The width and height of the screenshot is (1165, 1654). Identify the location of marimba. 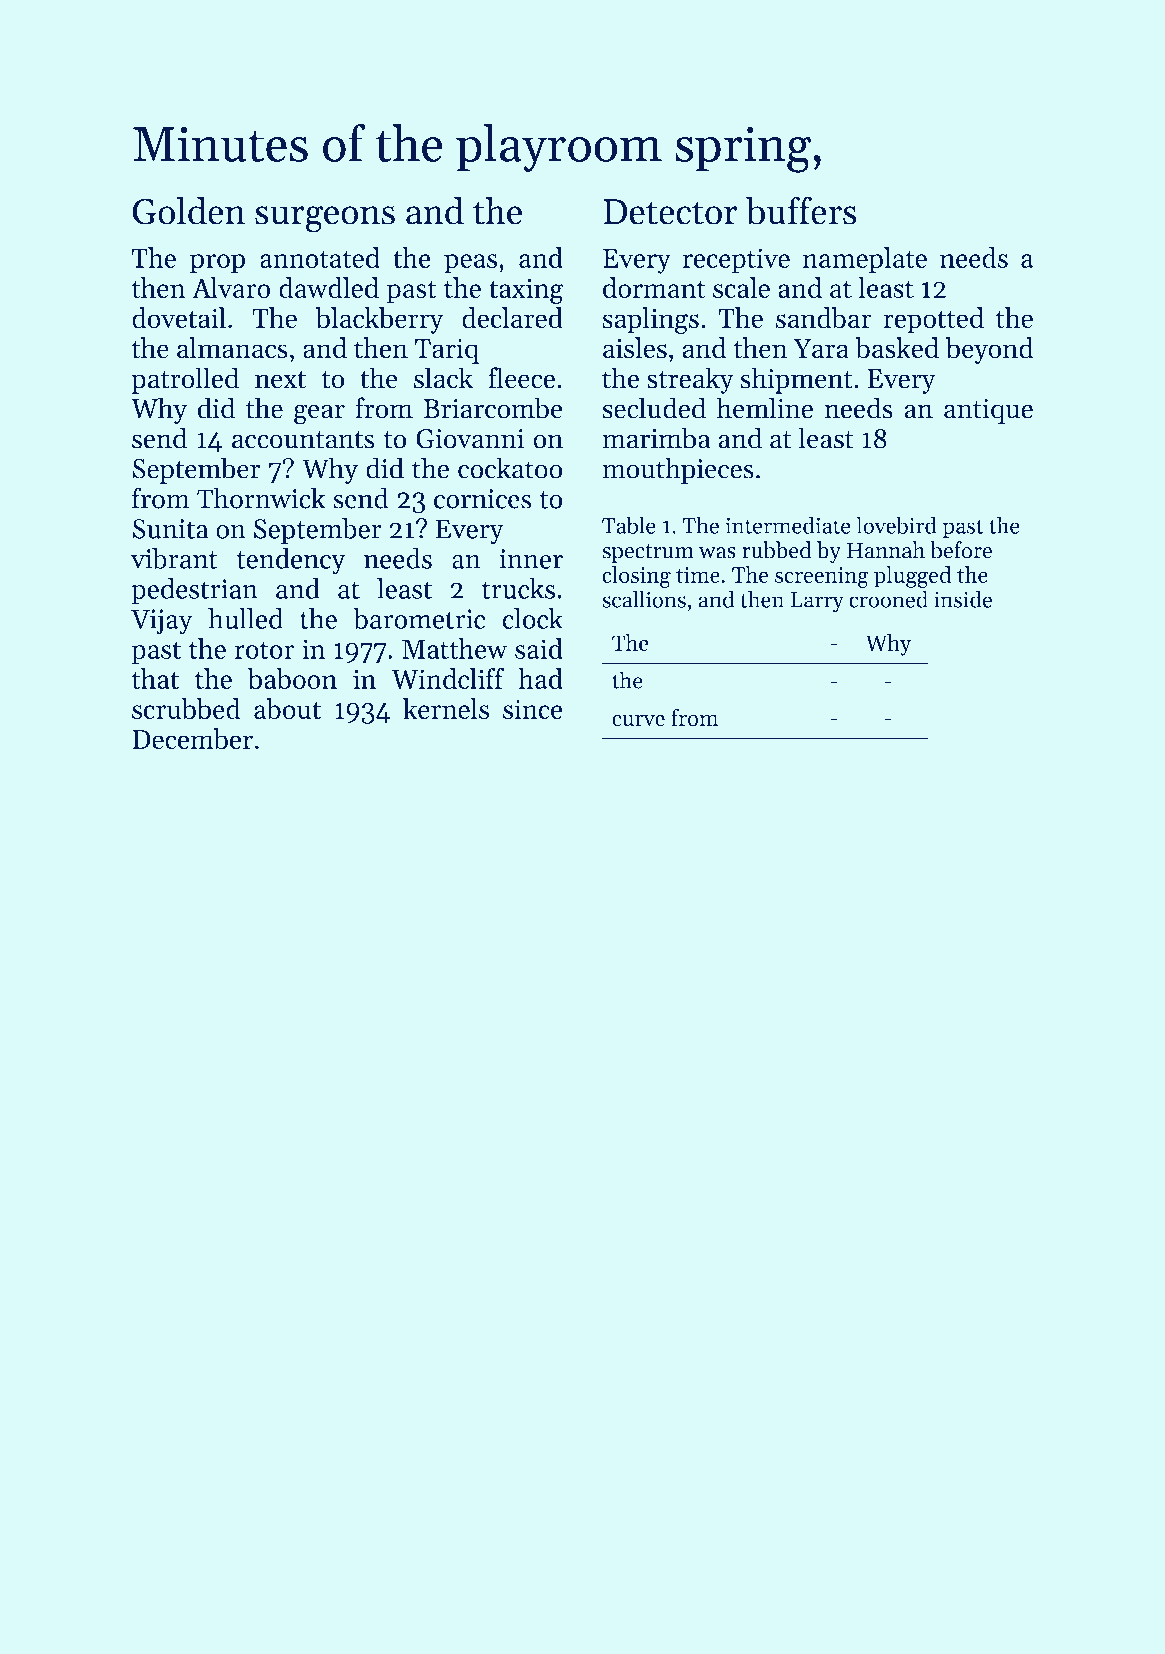
(656, 438).
